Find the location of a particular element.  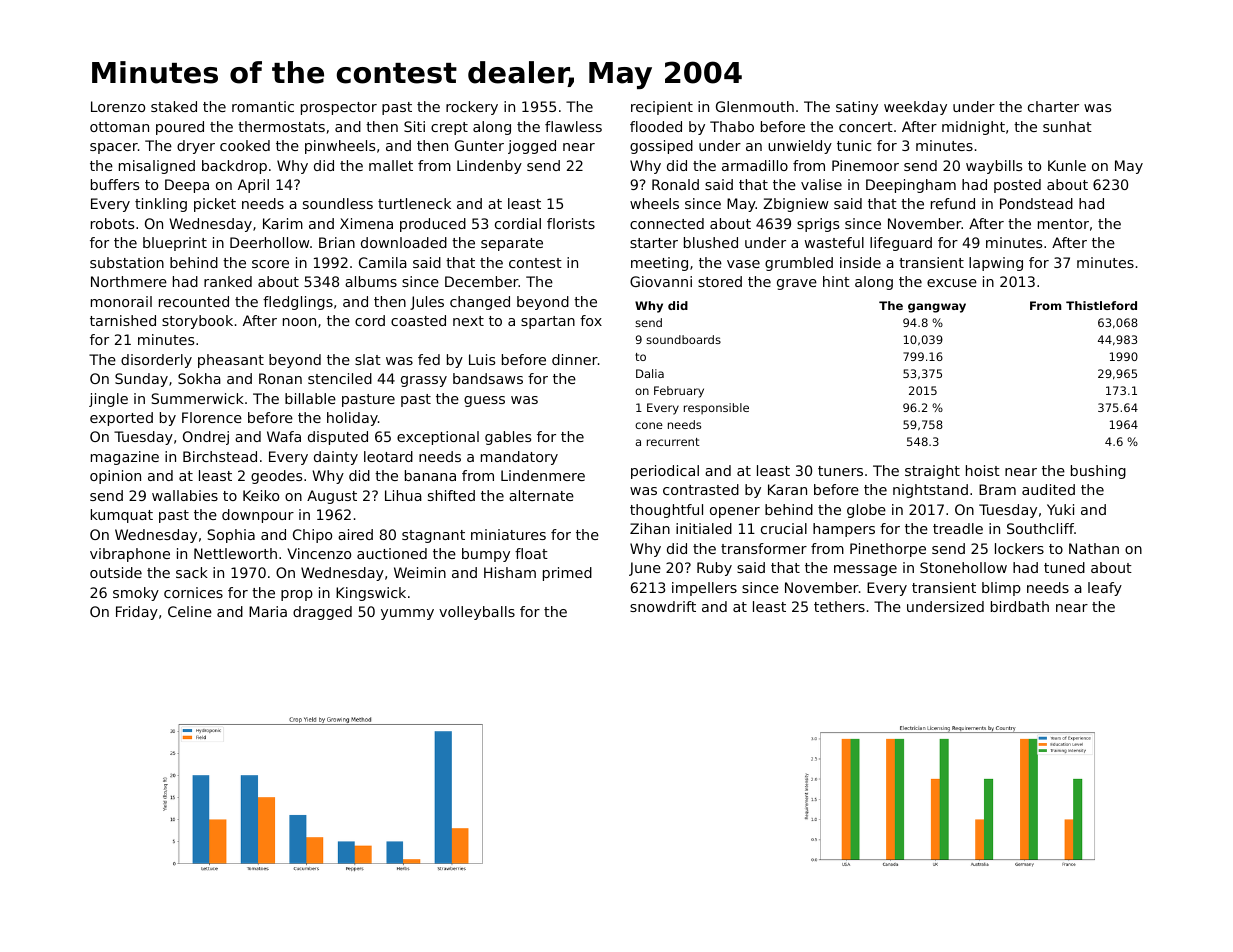

noon is located at coordinates (299, 322).
